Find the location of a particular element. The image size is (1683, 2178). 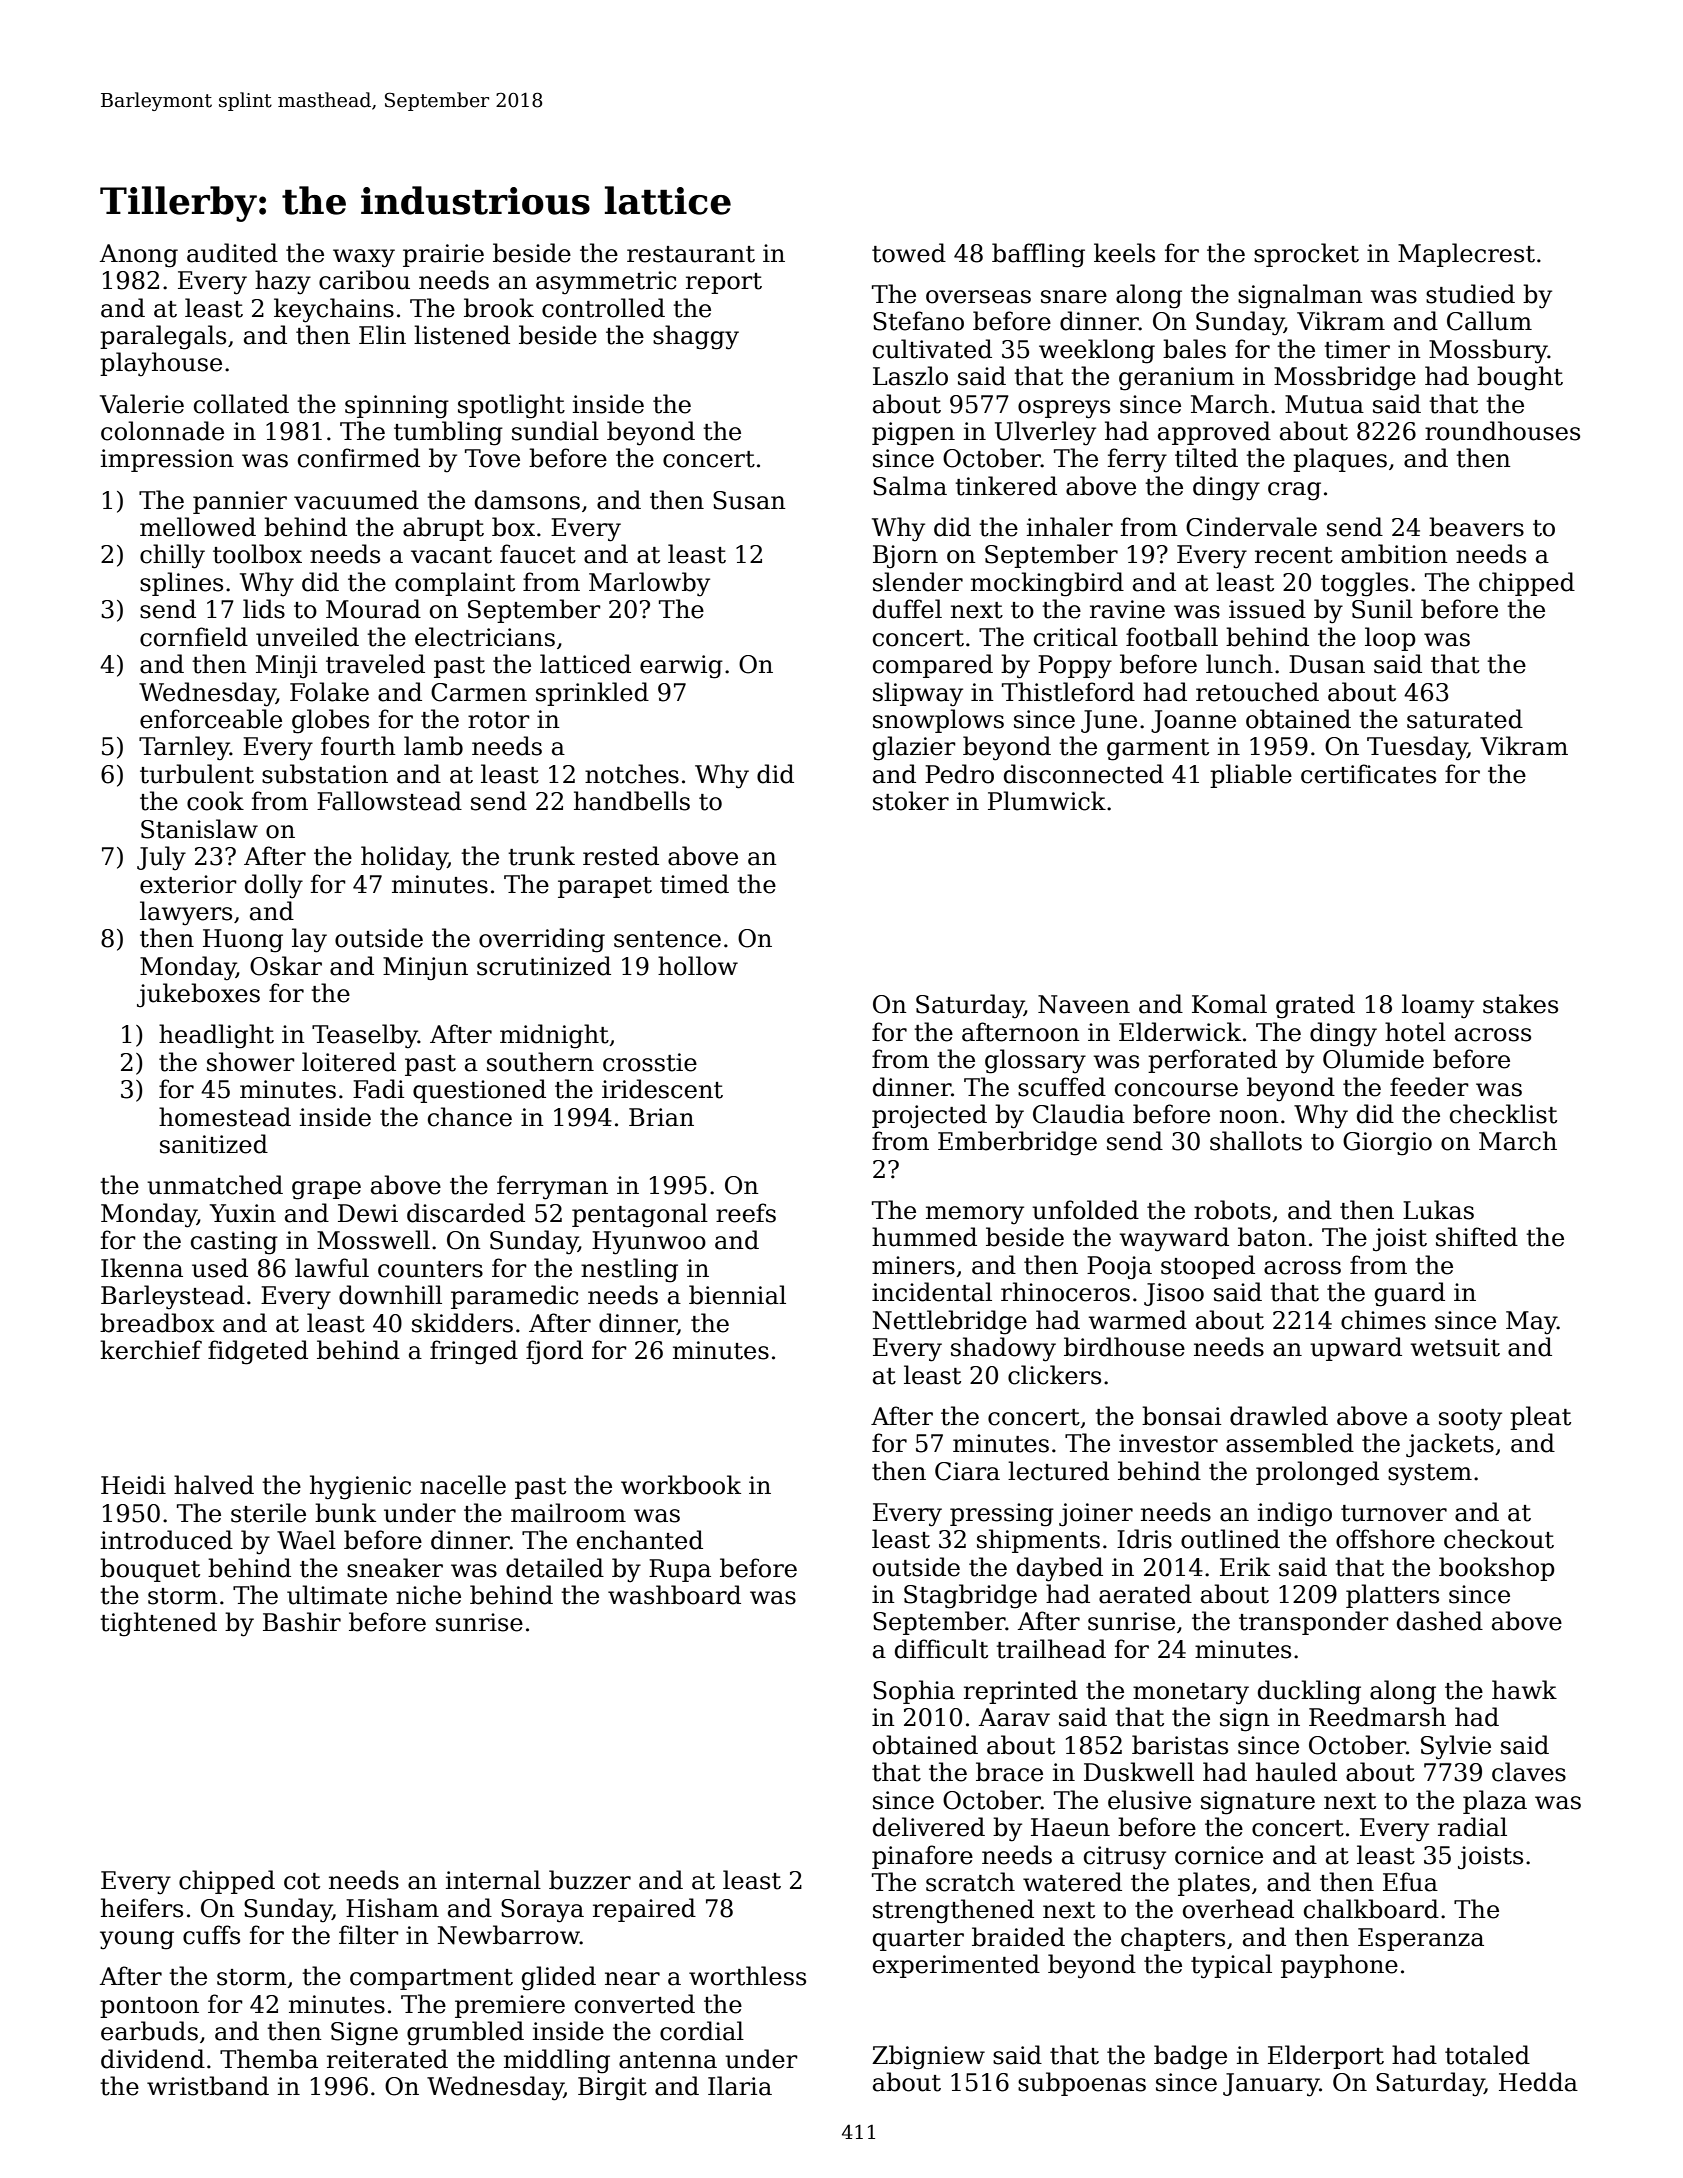

holiday is located at coordinates (404, 858).
